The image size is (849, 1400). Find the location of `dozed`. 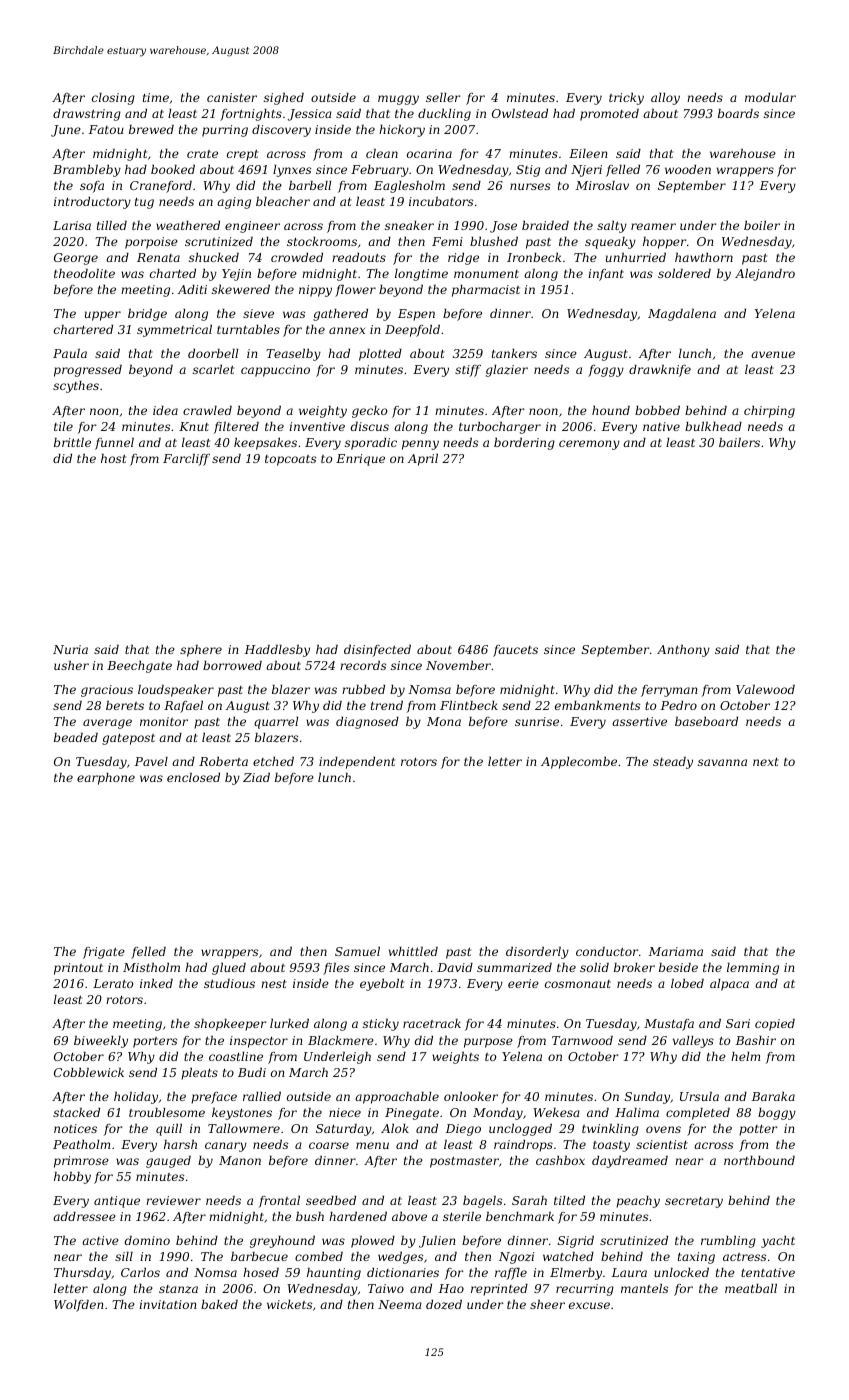

dozed is located at coordinates (444, 1304).
